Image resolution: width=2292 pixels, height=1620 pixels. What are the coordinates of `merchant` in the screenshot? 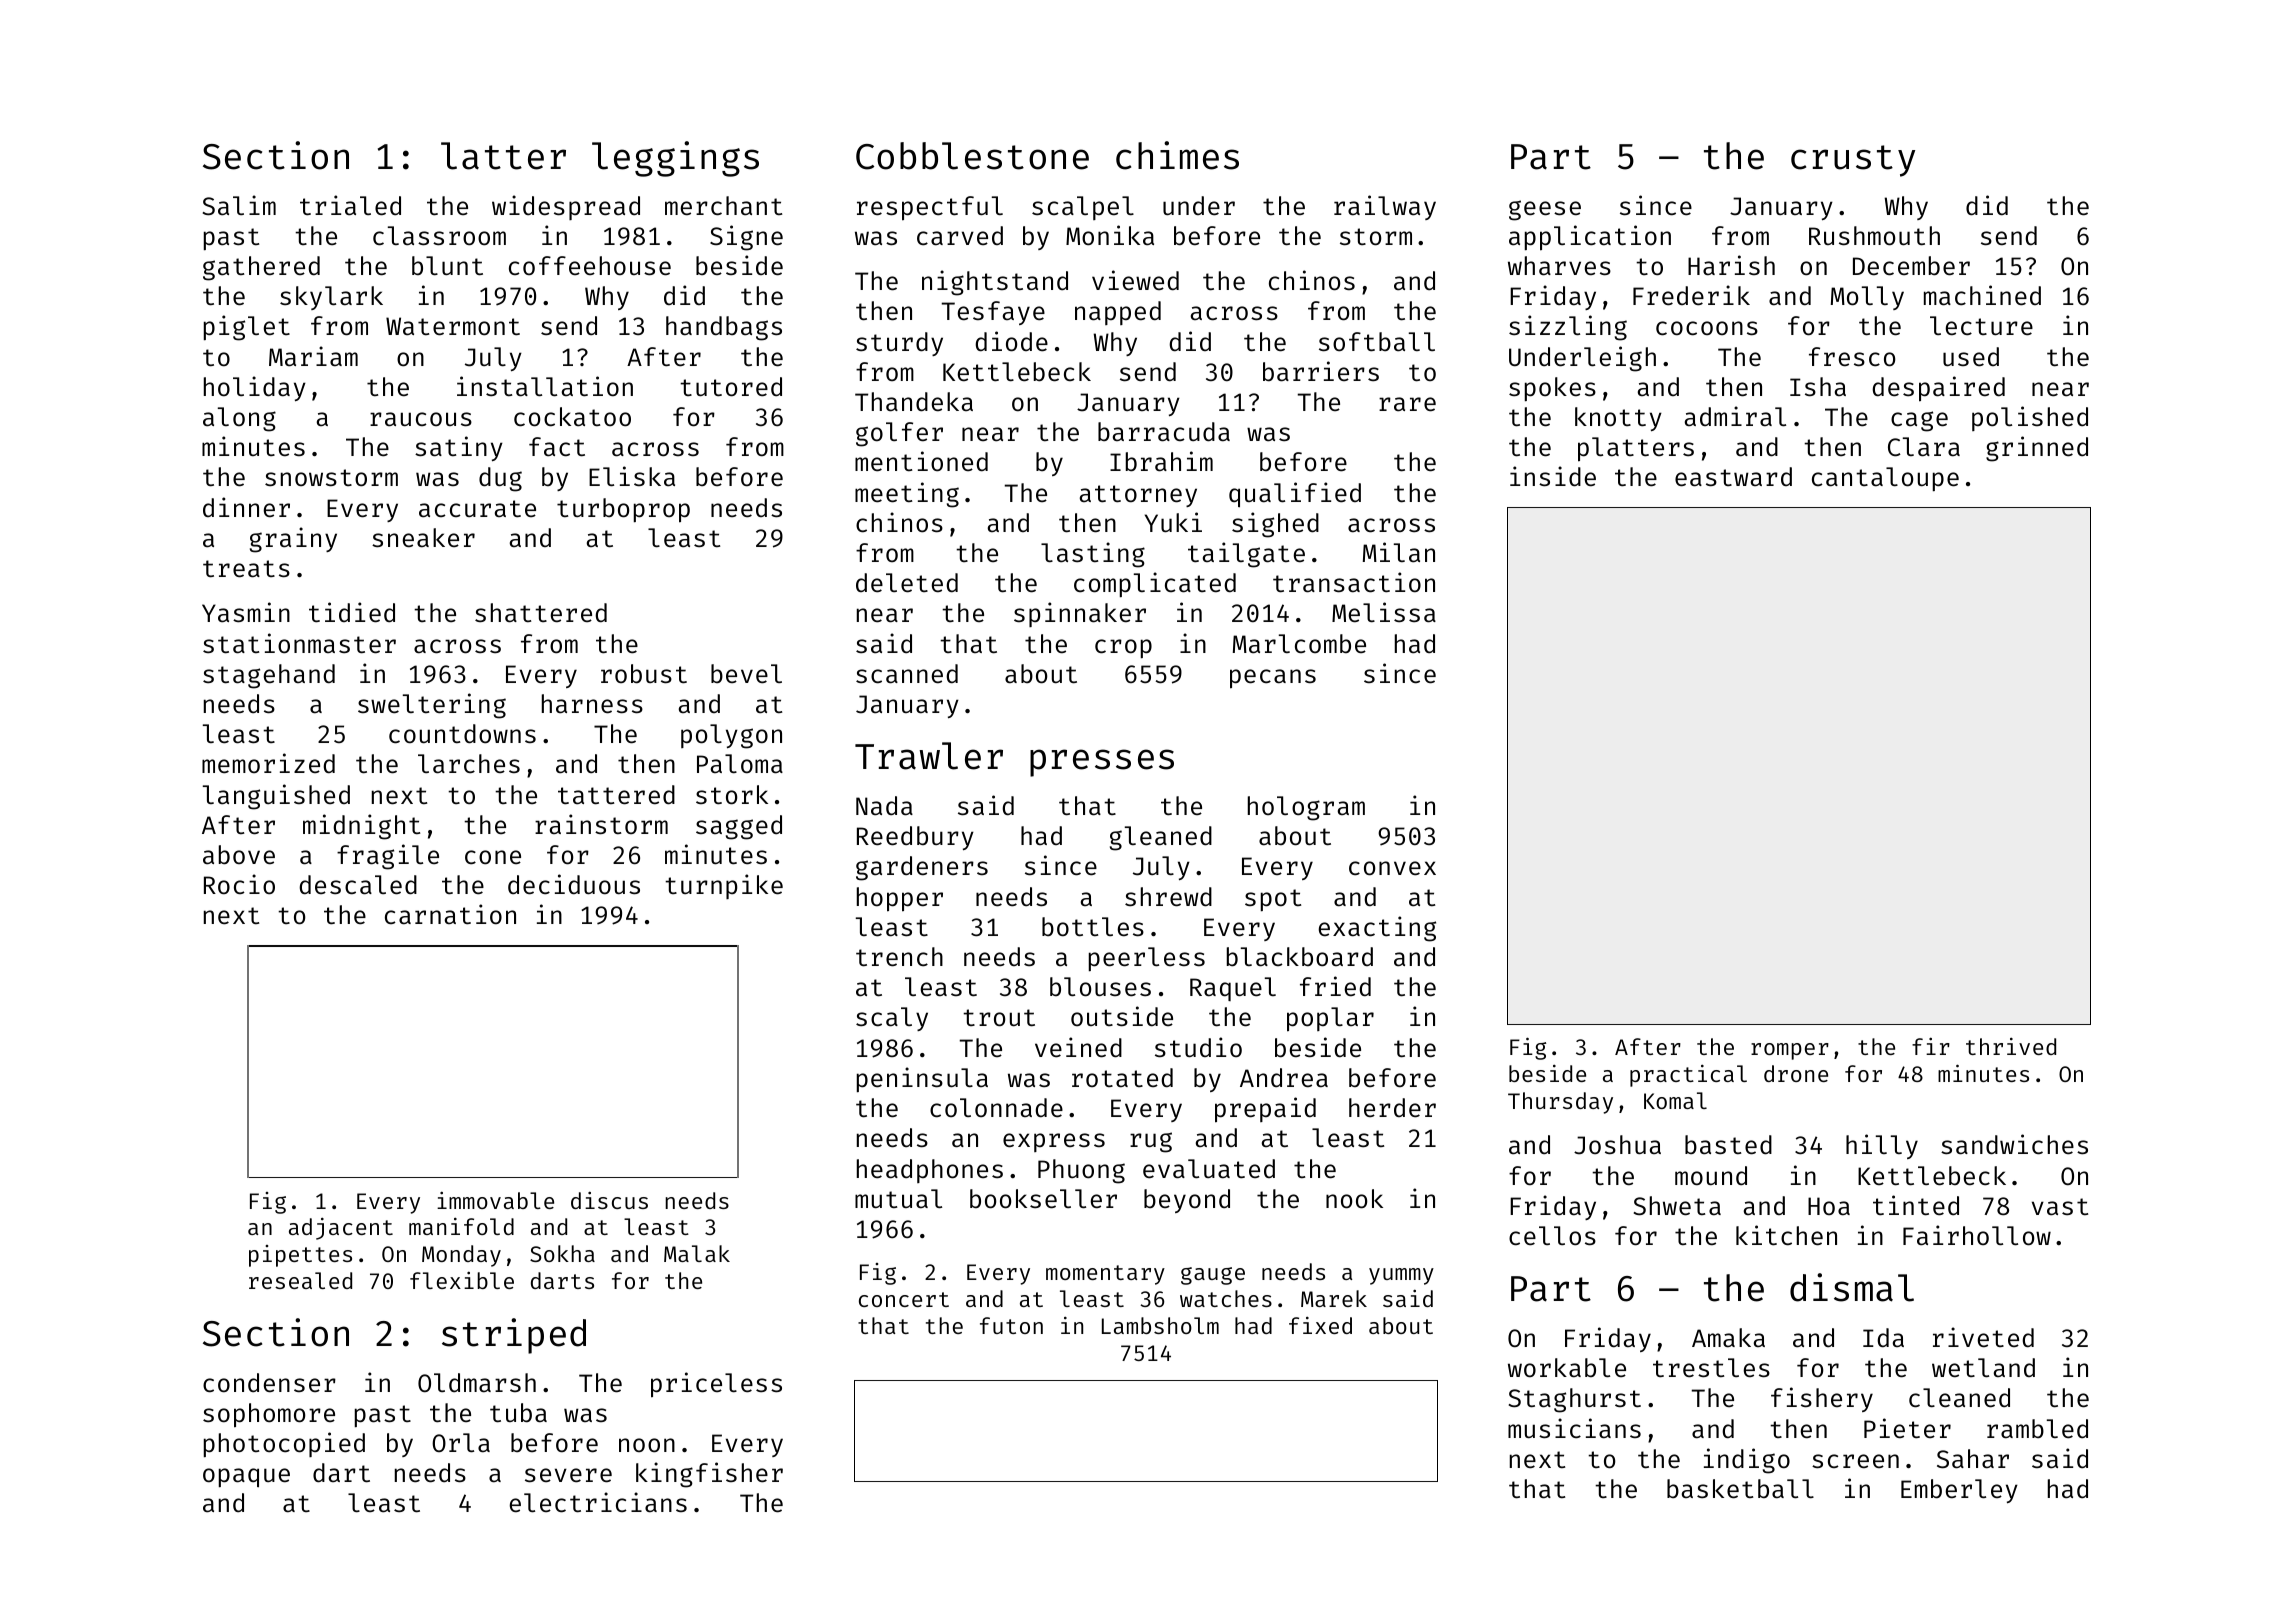 It's located at (723, 206).
